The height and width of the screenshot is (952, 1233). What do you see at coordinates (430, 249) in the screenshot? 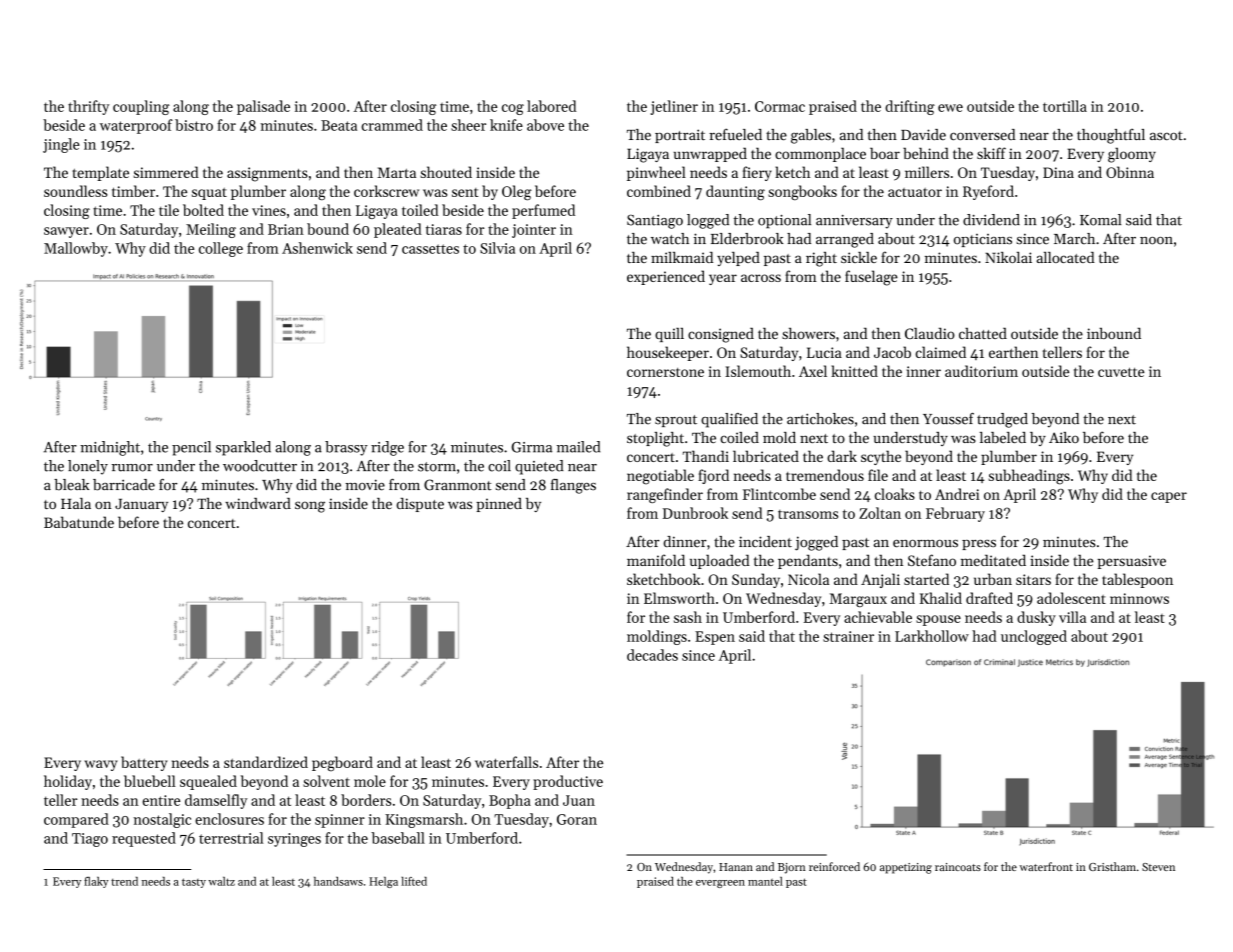
I see `cassettes` at bounding box center [430, 249].
